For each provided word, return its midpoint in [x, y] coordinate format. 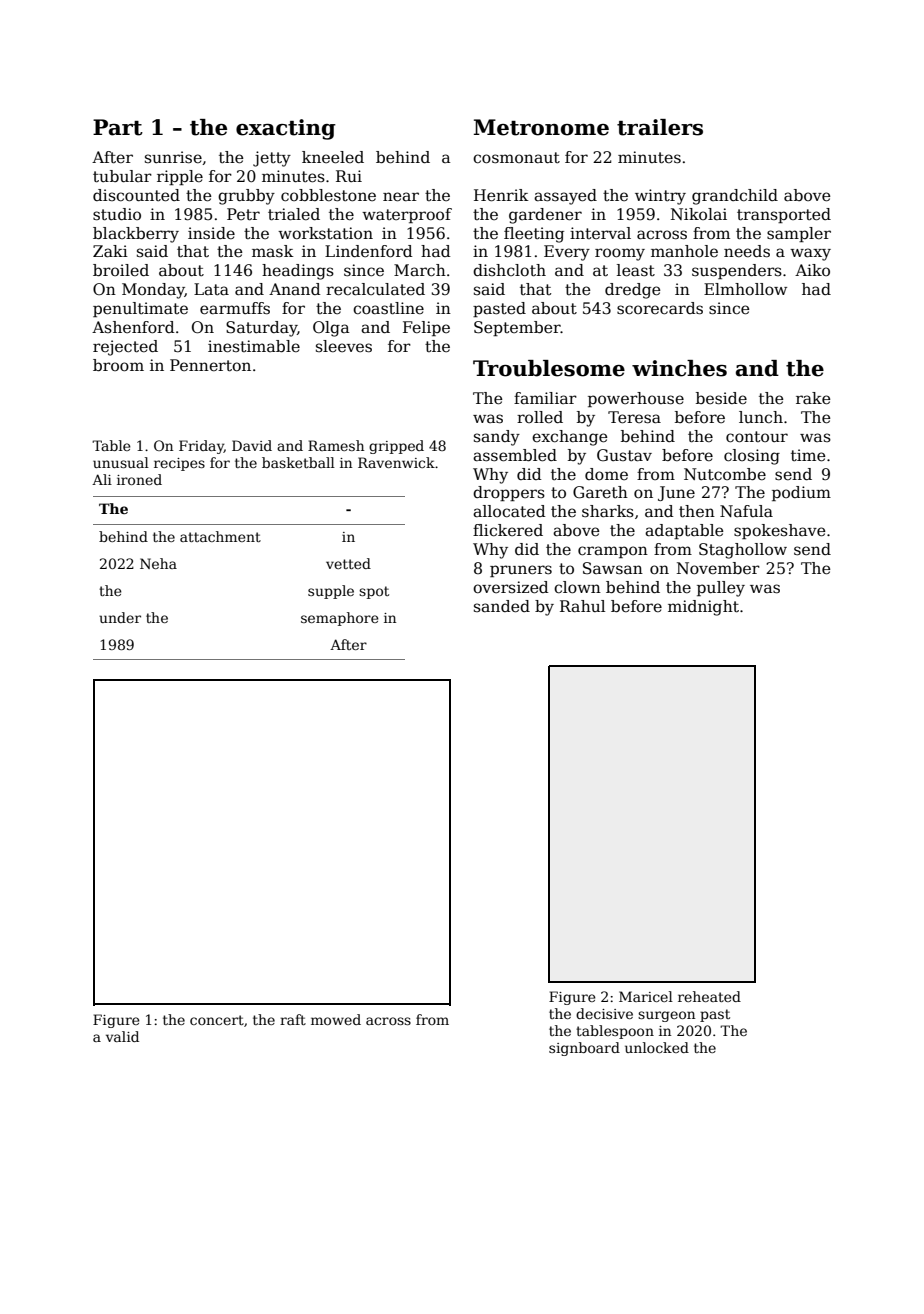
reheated [709, 996]
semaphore [340, 619]
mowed [336, 1019]
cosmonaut [516, 158]
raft [293, 1019]
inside [211, 233]
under [120, 617]
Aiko [812, 270]
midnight [703, 608]
